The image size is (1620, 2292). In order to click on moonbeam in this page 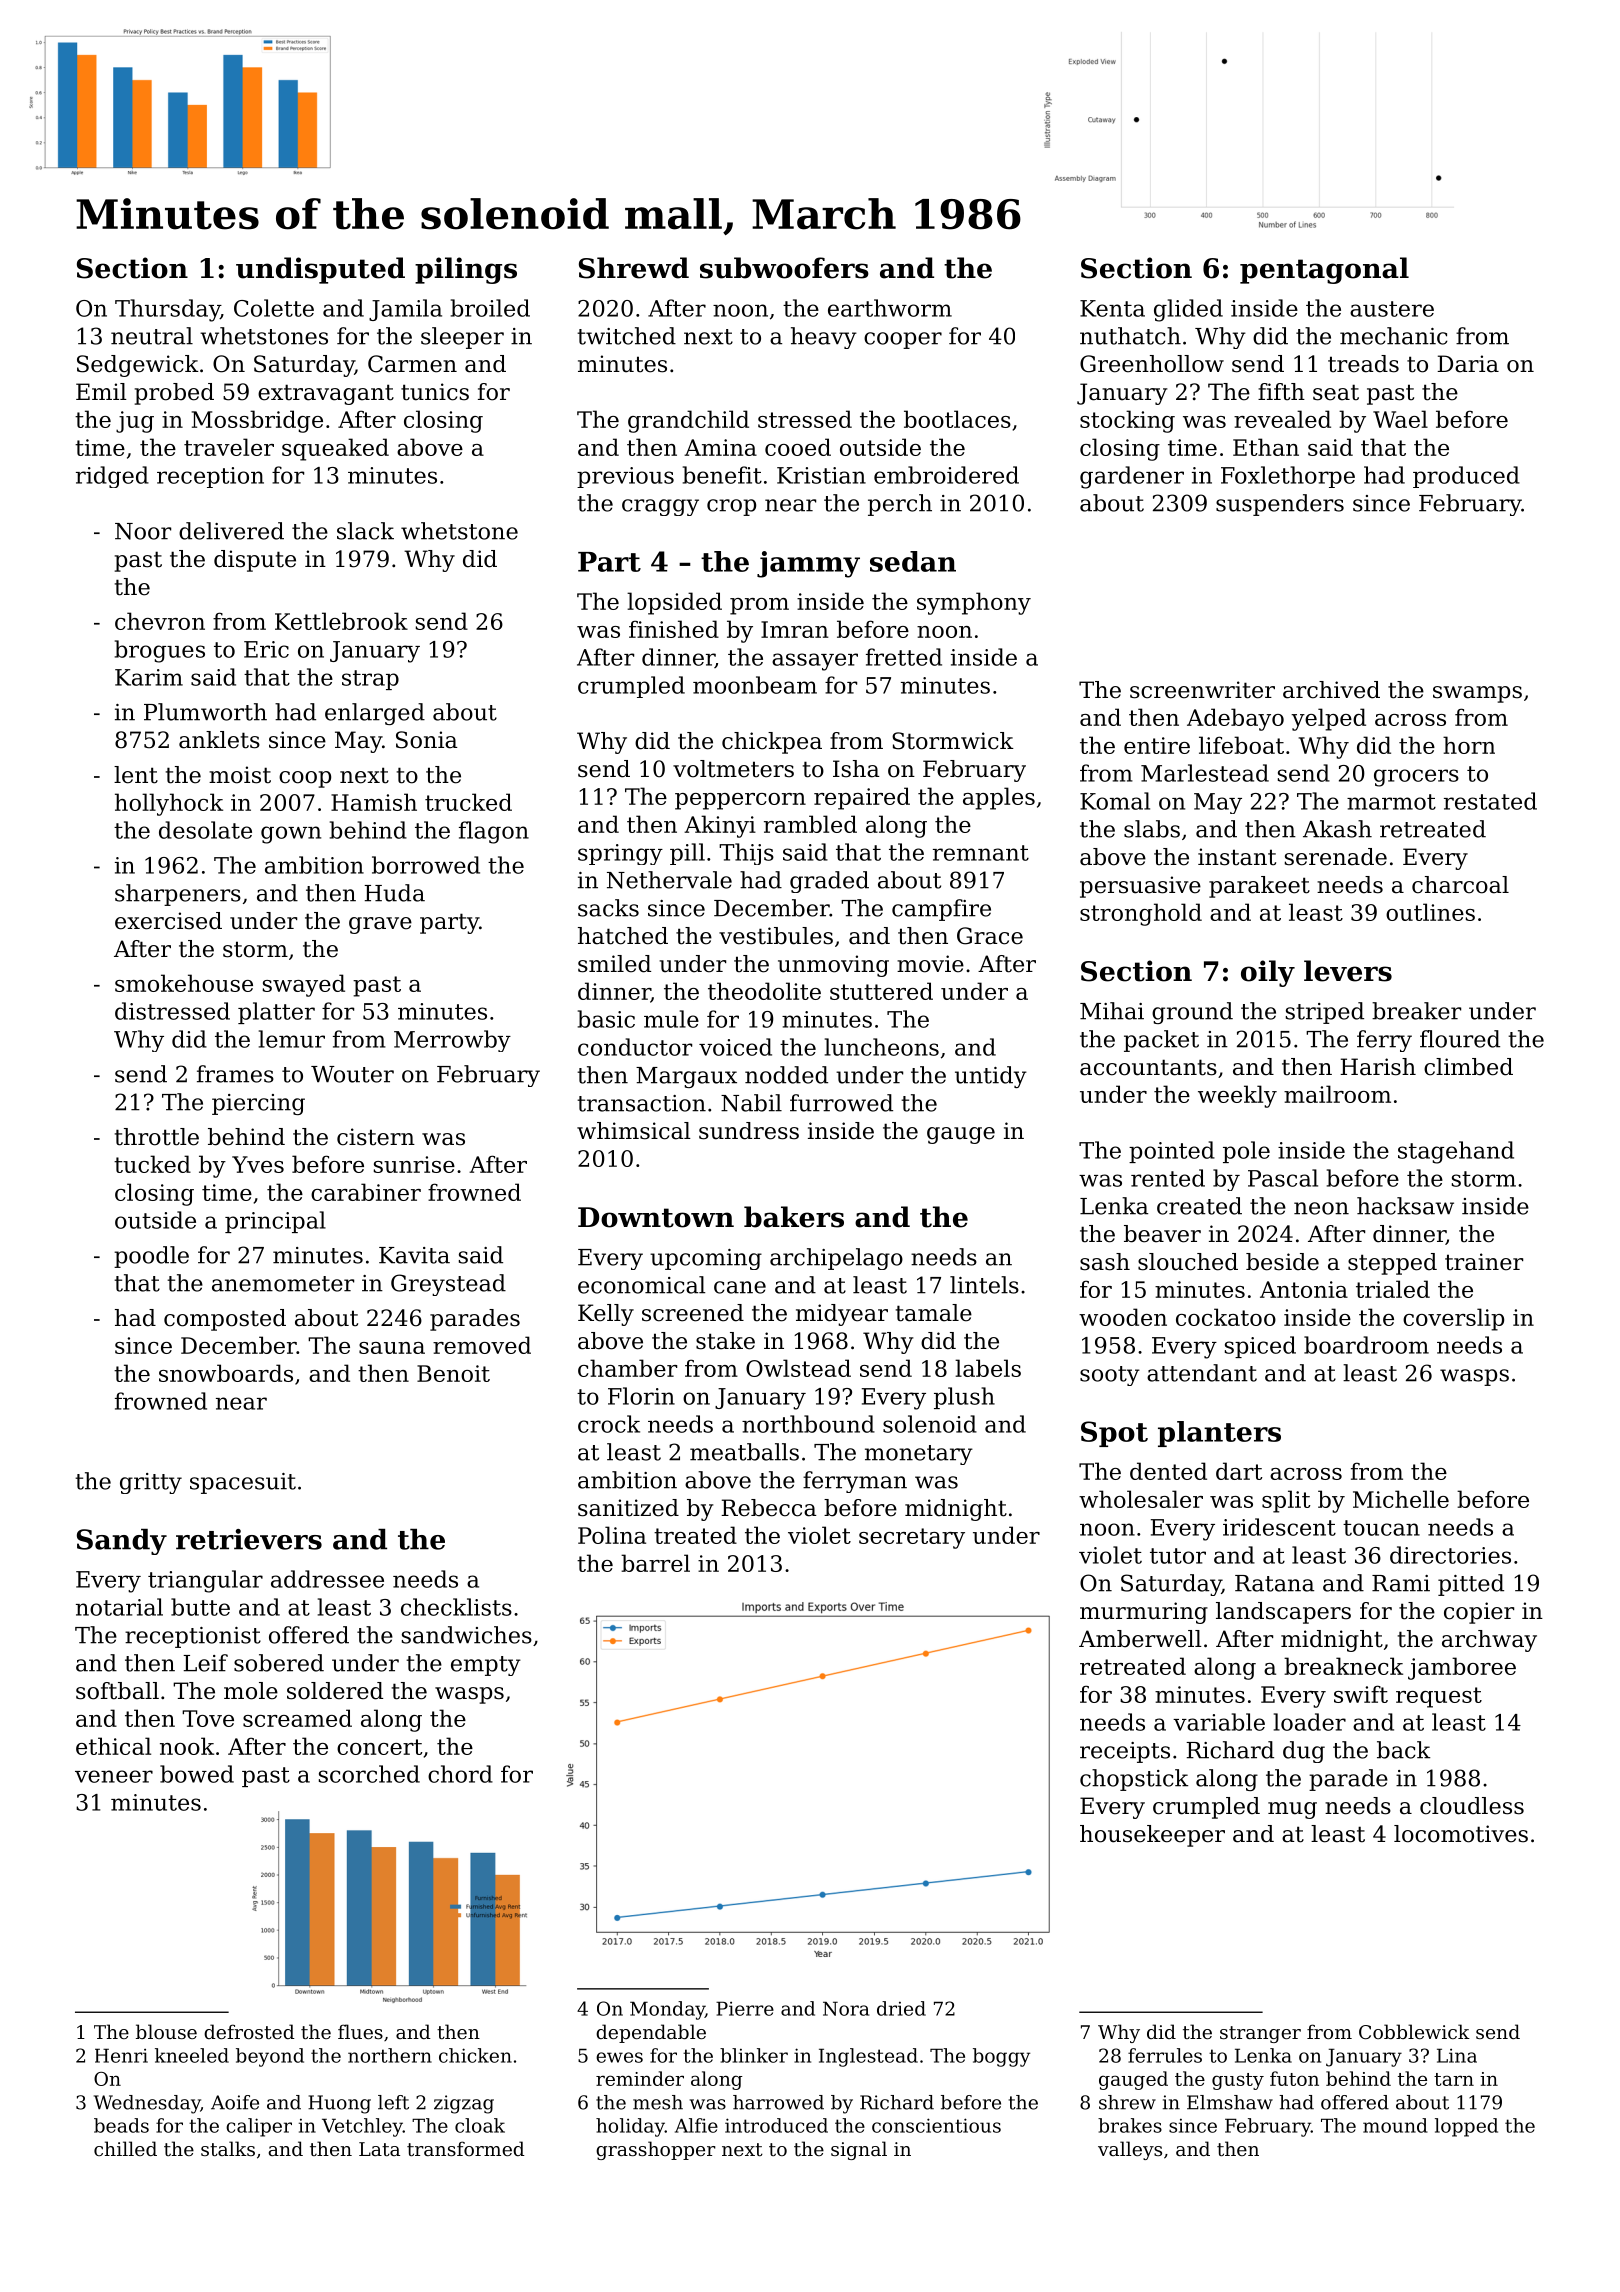, I will do `click(755, 685)`.
